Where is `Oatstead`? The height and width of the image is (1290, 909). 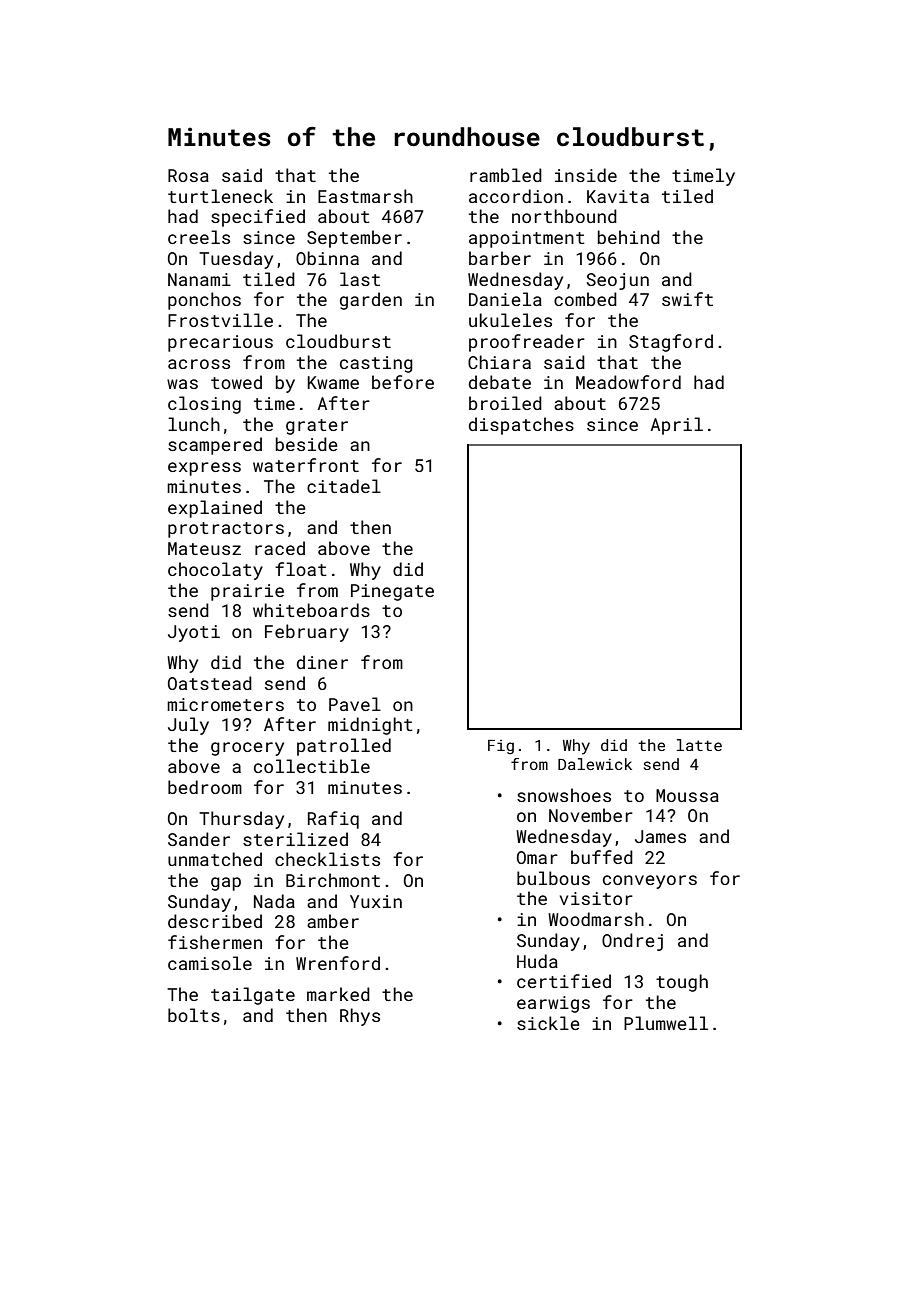
Oatstead is located at coordinates (210, 683).
